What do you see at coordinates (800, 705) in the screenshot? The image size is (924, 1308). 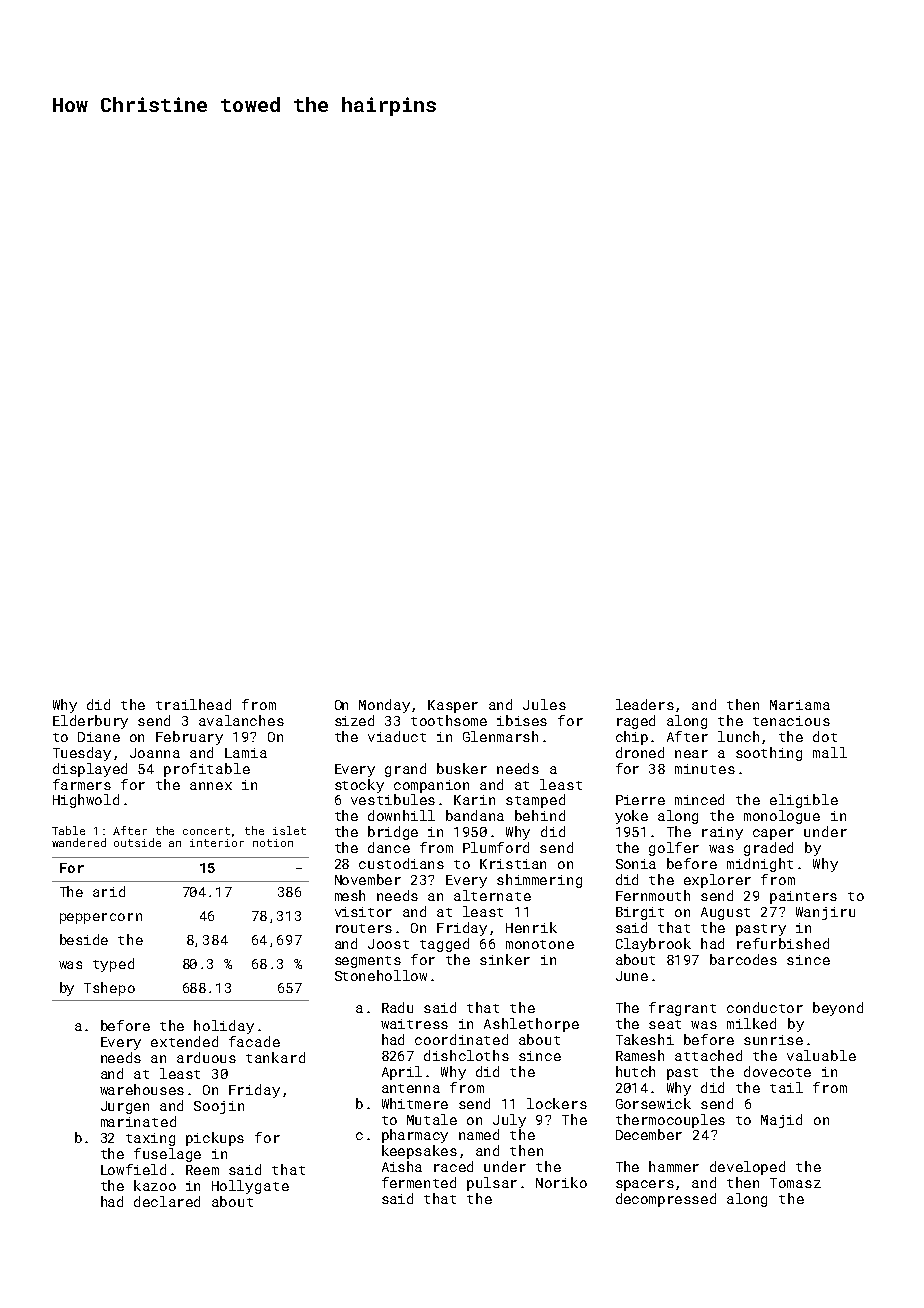 I see `Mariama` at bounding box center [800, 705].
